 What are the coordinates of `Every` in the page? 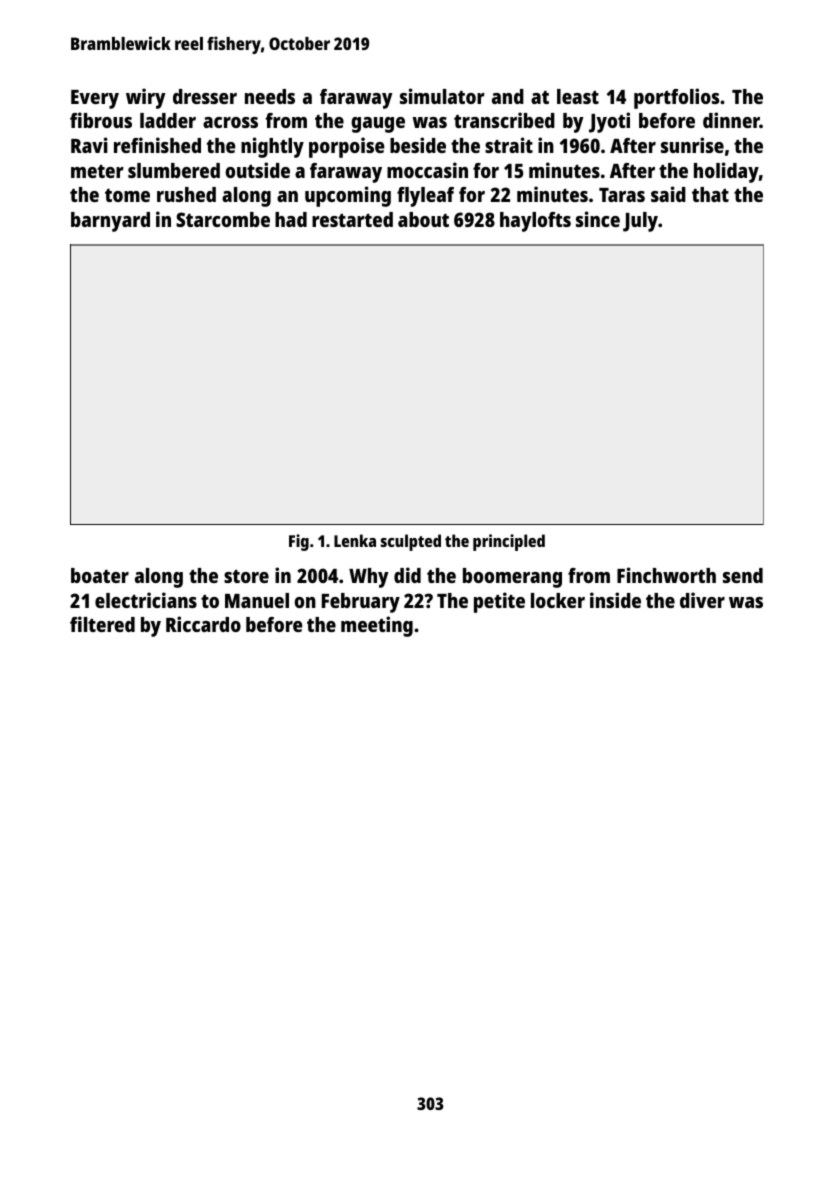 It's located at (95, 99).
